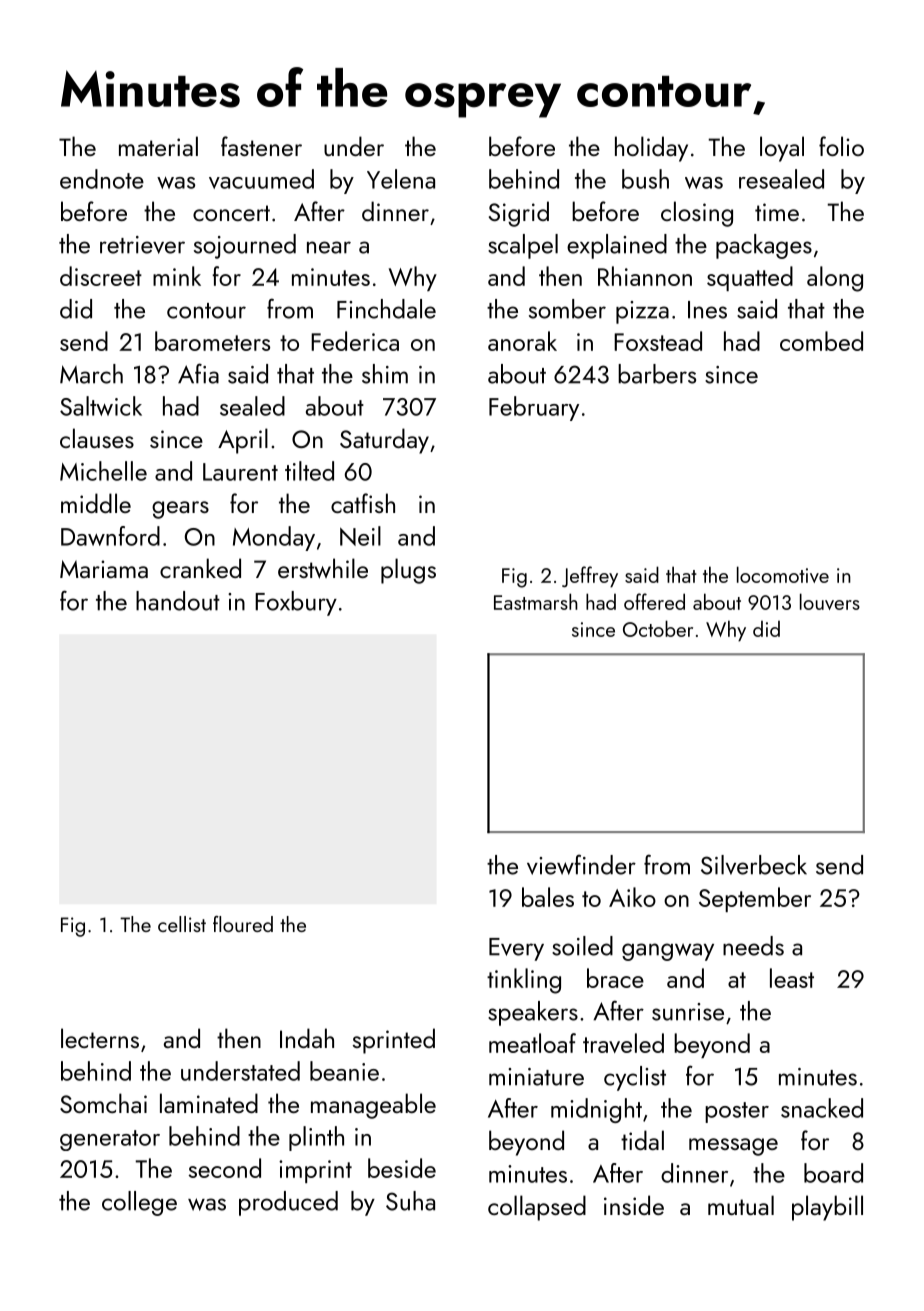 The width and height of the image is (924, 1311). What do you see at coordinates (536, 601) in the image?
I see `Eastmarsh` at bounding box center [536, 601].
